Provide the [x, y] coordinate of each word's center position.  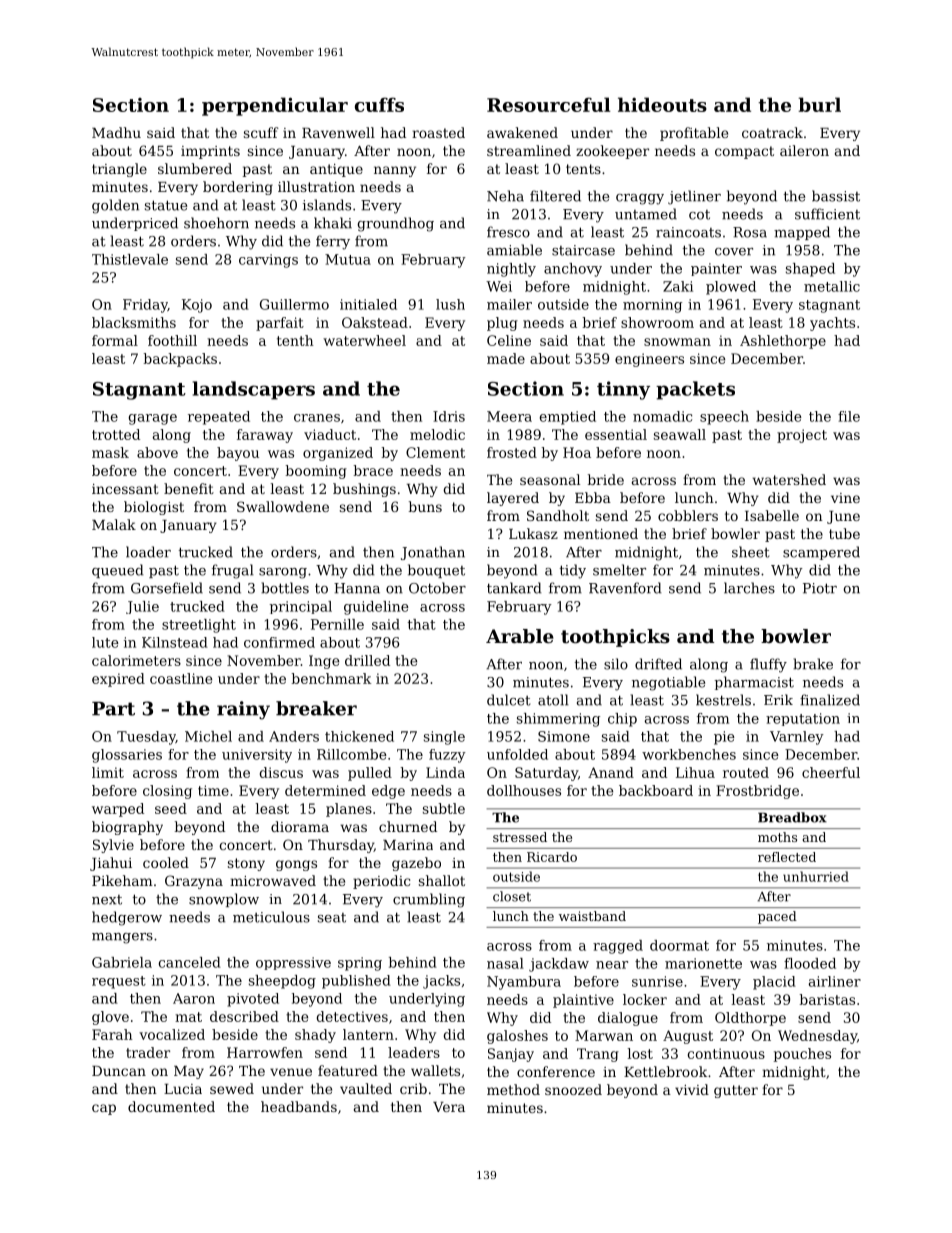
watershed [789, 479]
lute [105, 642]
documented [171, 1106]
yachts [832, 324]
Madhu [116, 132]
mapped [802, 233]
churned [408, 826]
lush [450, 304]
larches [749, 588]
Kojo [197, 306]
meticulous [271, 917]
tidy [573, 571]
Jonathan [433, 553]
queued [118, 571]
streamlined [529, 150]
